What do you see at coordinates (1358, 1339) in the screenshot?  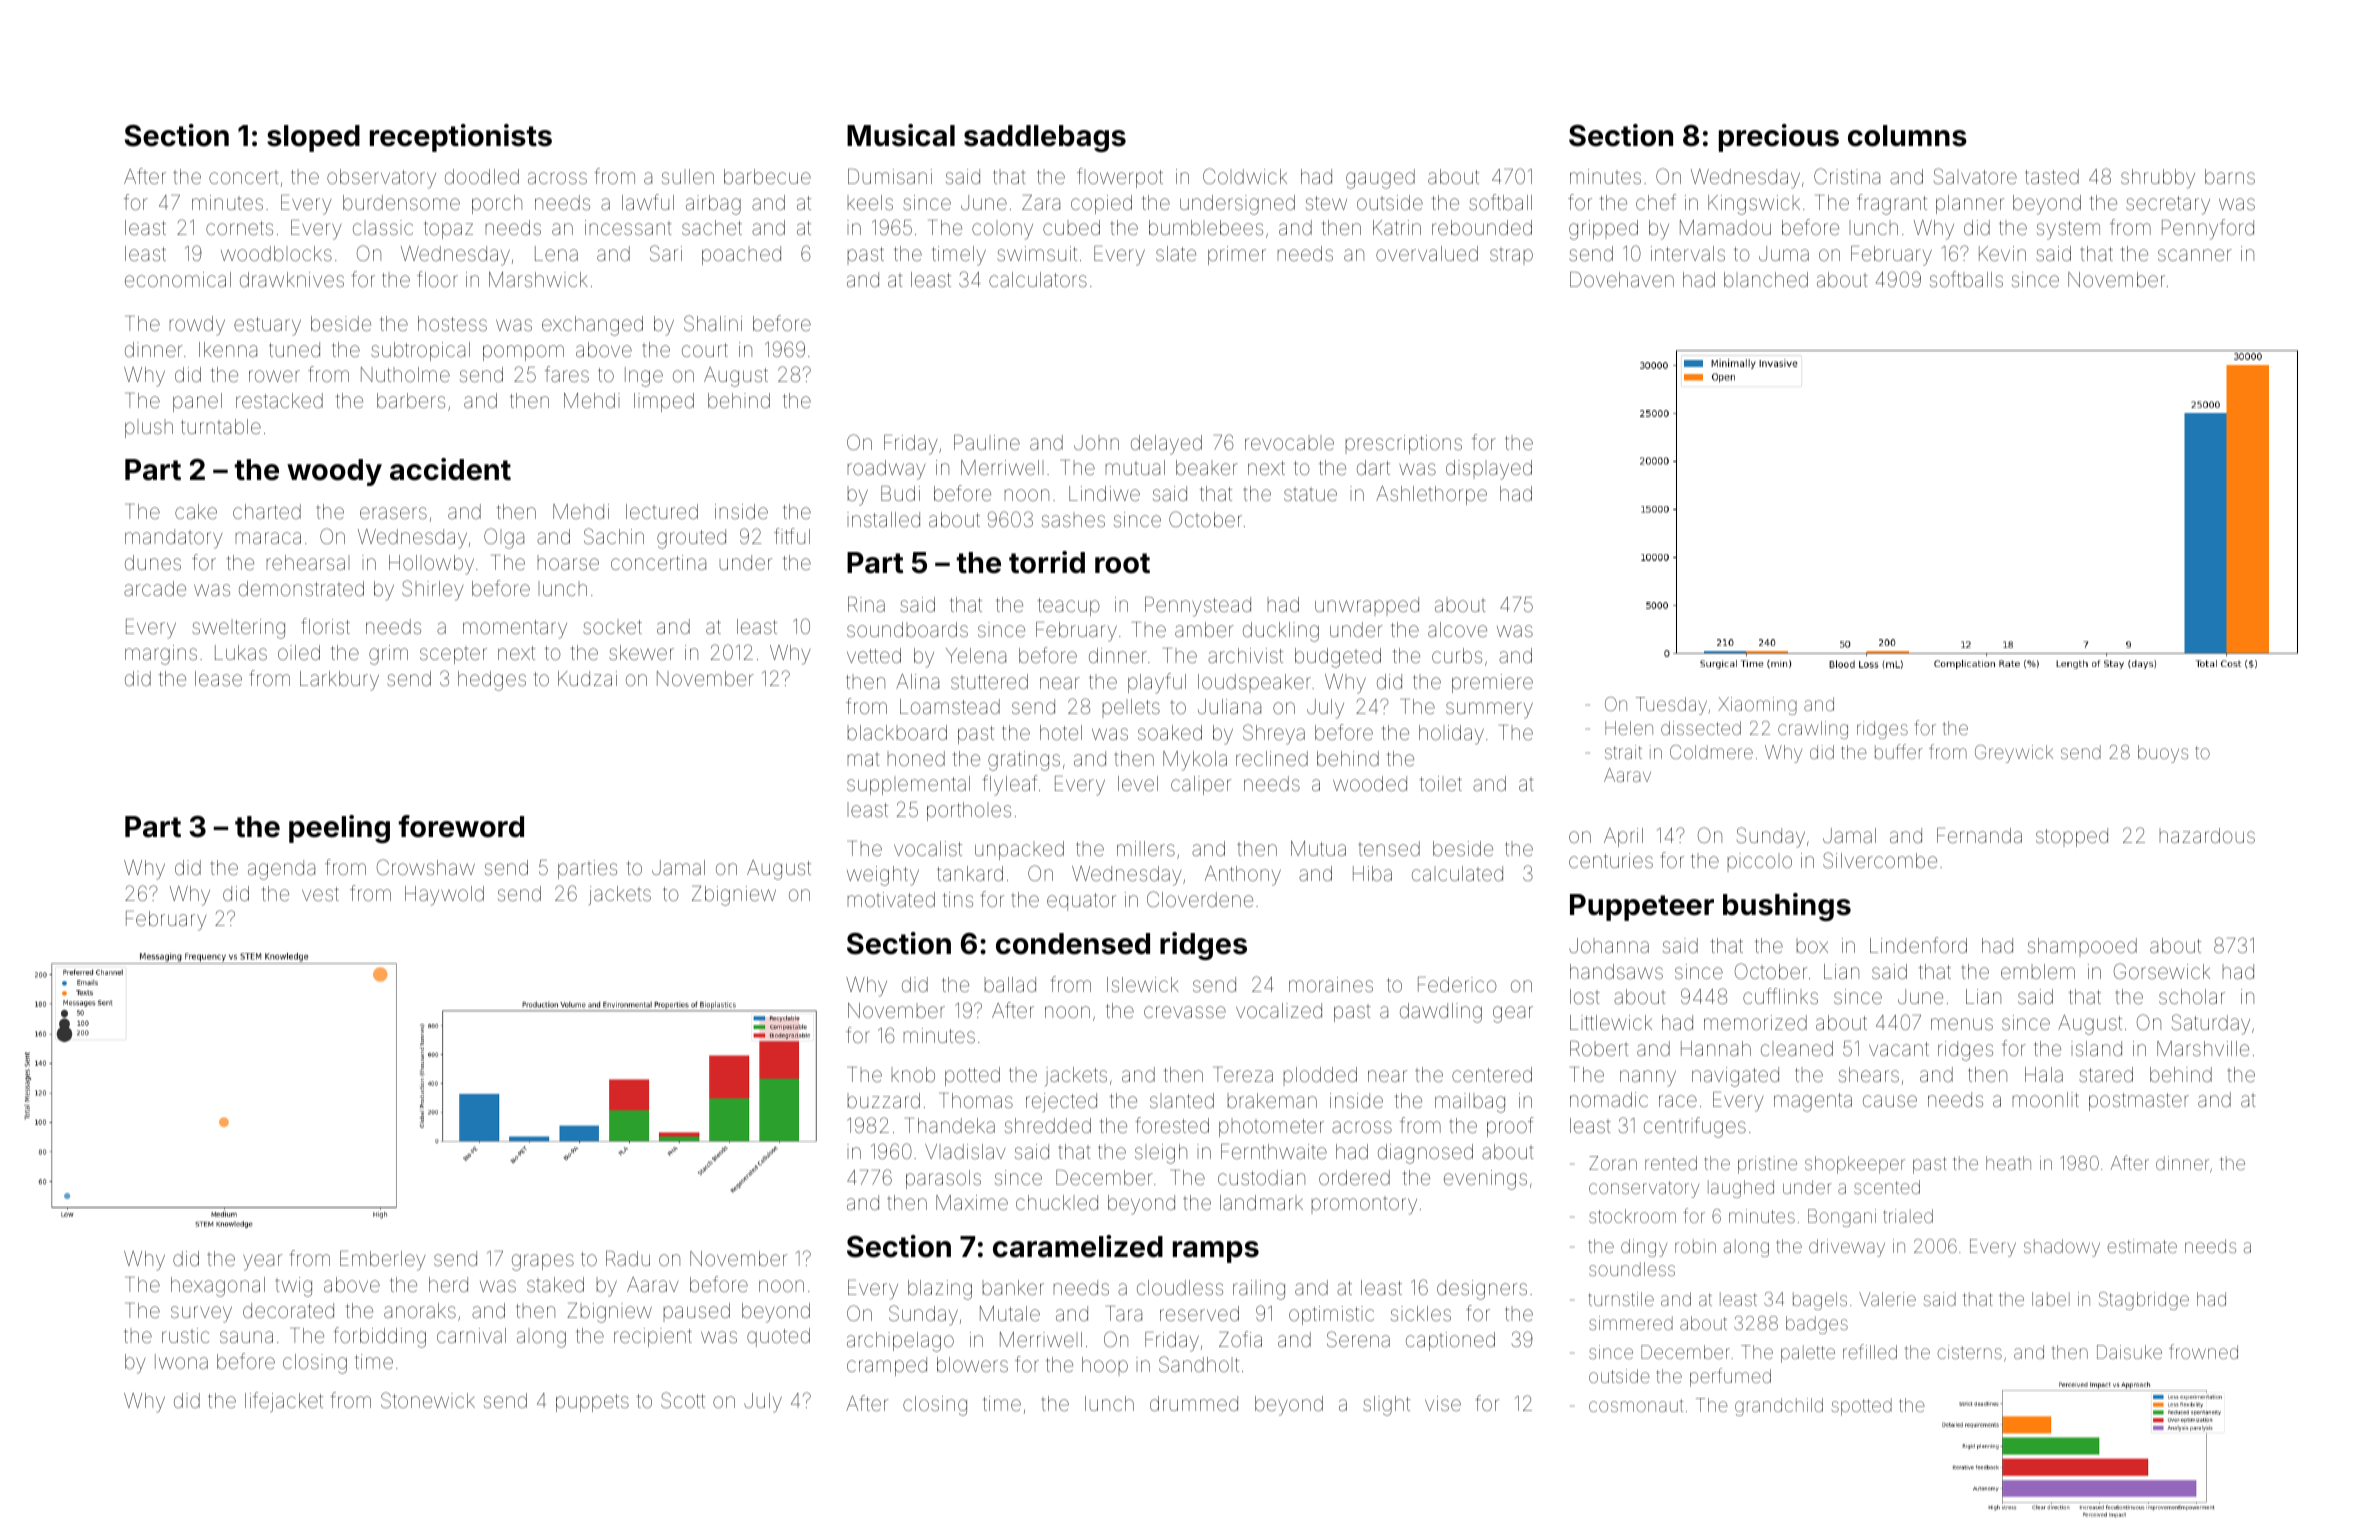 I see `Serena` at bounding box center [1358, 1339].
